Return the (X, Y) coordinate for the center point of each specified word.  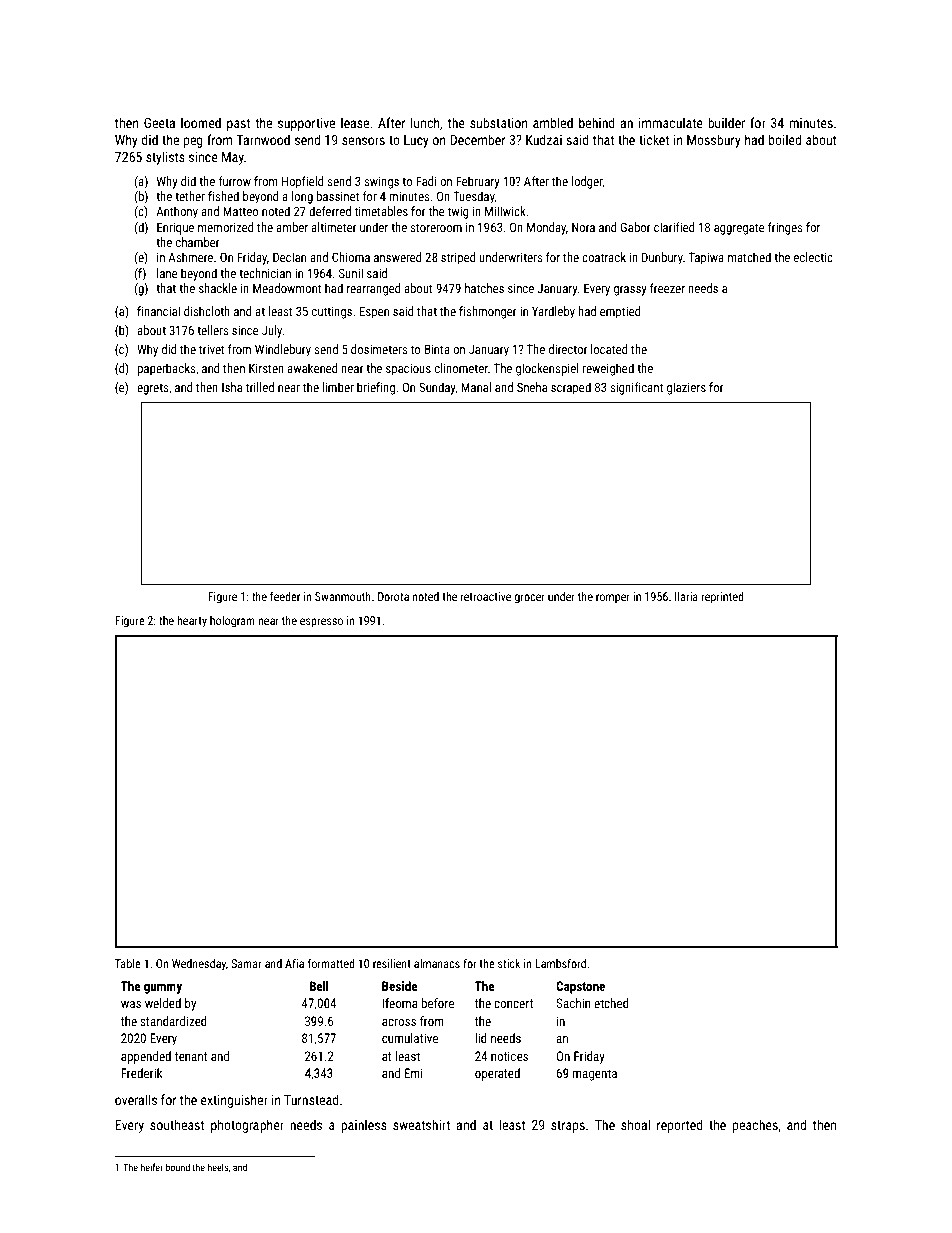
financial (158, 311)
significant (636, 388)
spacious (408, 370)
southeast (177, 1124)
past (238, 125)
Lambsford (560, 963)
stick (509, 963)
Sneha (532, 387)
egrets (153, 389)
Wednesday (199, 965)
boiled (785, 139)
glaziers (686, 388)
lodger (587, 182)
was (131, 1004)
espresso (321, 623)
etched (611, 1003)
